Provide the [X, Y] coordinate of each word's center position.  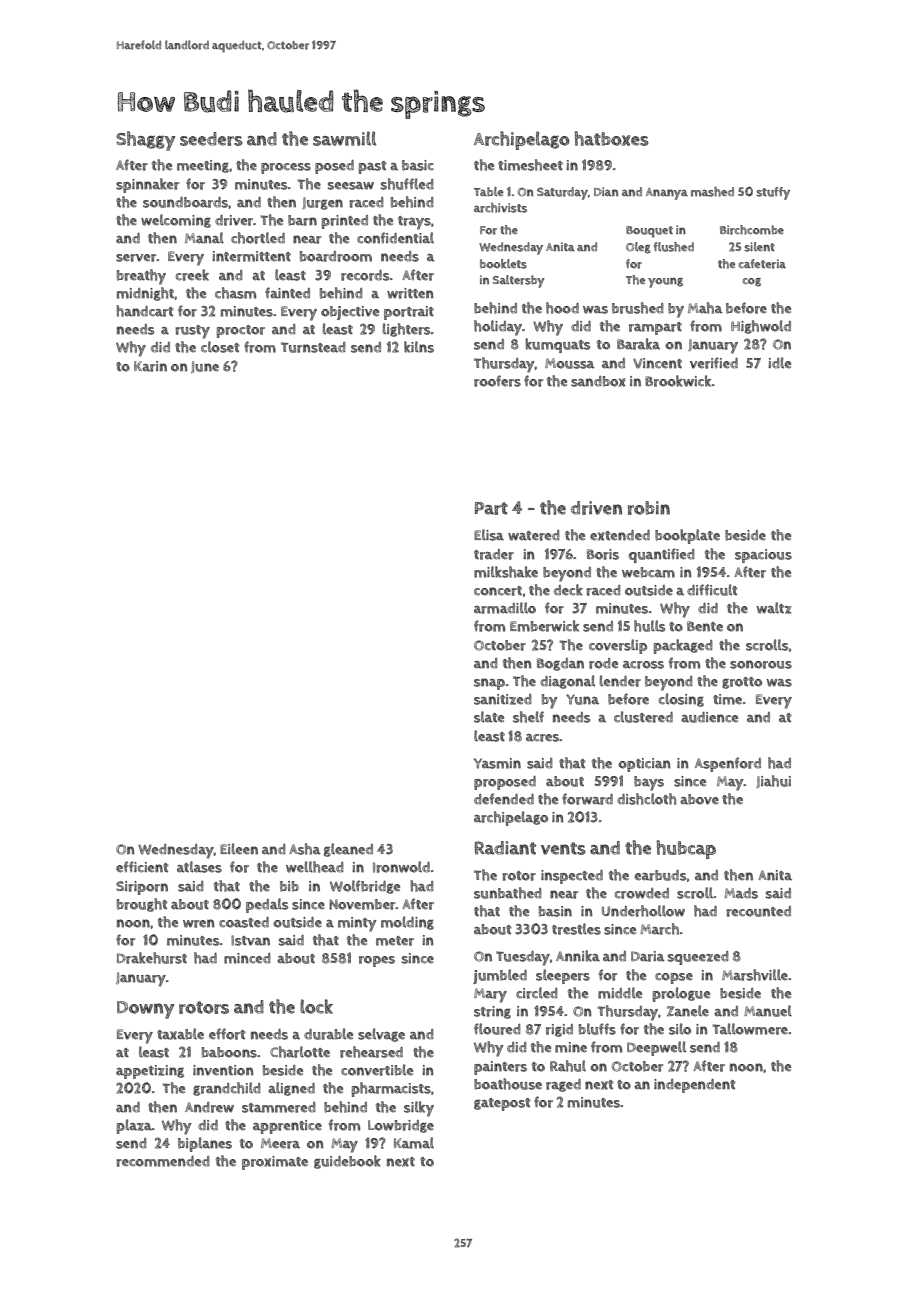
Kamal [414, 1143]
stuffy [773, 193]
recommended [163, 1161]
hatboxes [612, 138]
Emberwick [544, 626]
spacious [763, 556]
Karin [150, 366]
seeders [211, 139]
